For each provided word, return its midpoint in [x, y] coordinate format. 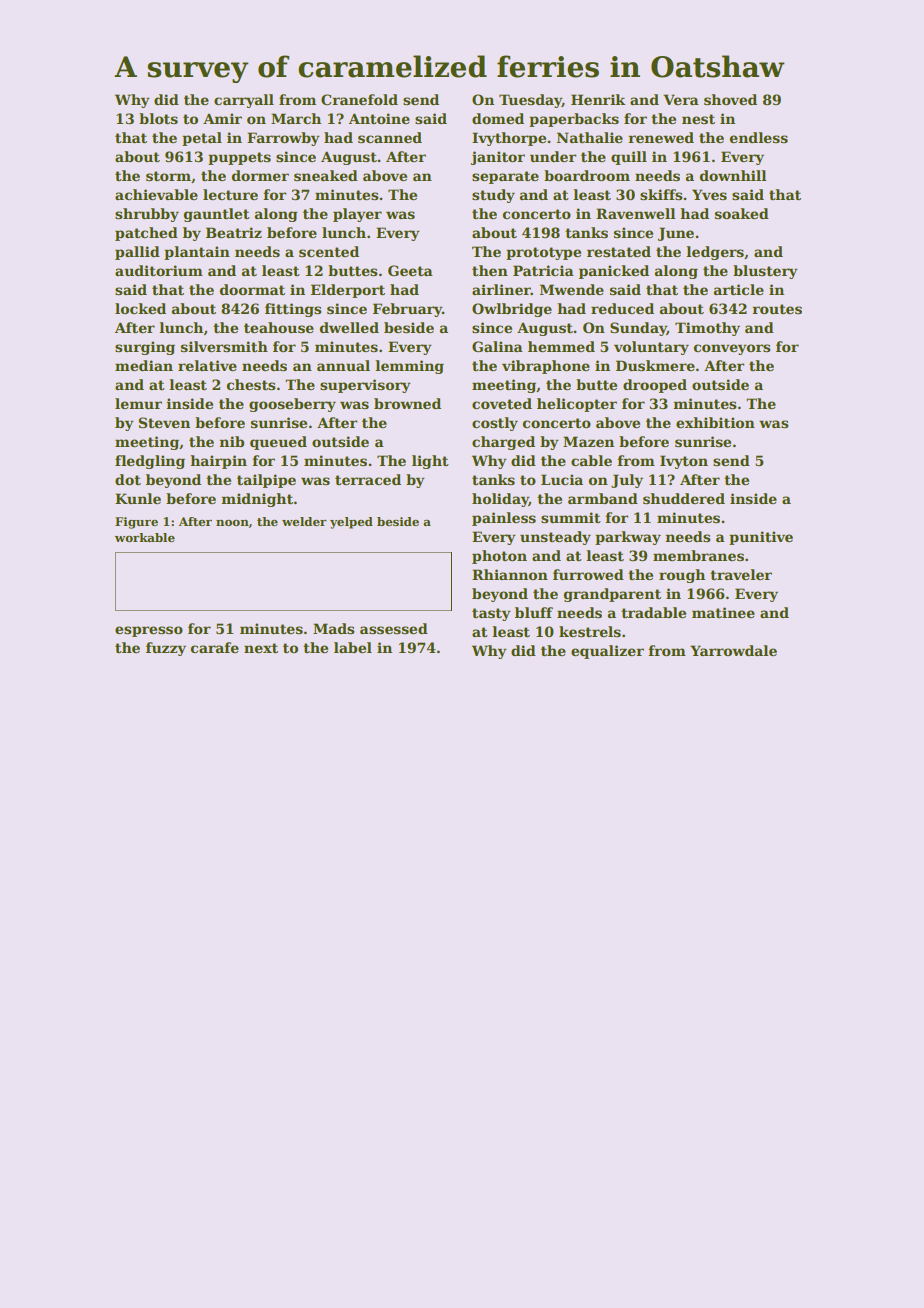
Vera [681, 99]
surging [145, 348]
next [261, 648]
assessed [394, 628]
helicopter [577, 405]
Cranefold [359, 99]
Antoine [379, 118]
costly [495, 424]
